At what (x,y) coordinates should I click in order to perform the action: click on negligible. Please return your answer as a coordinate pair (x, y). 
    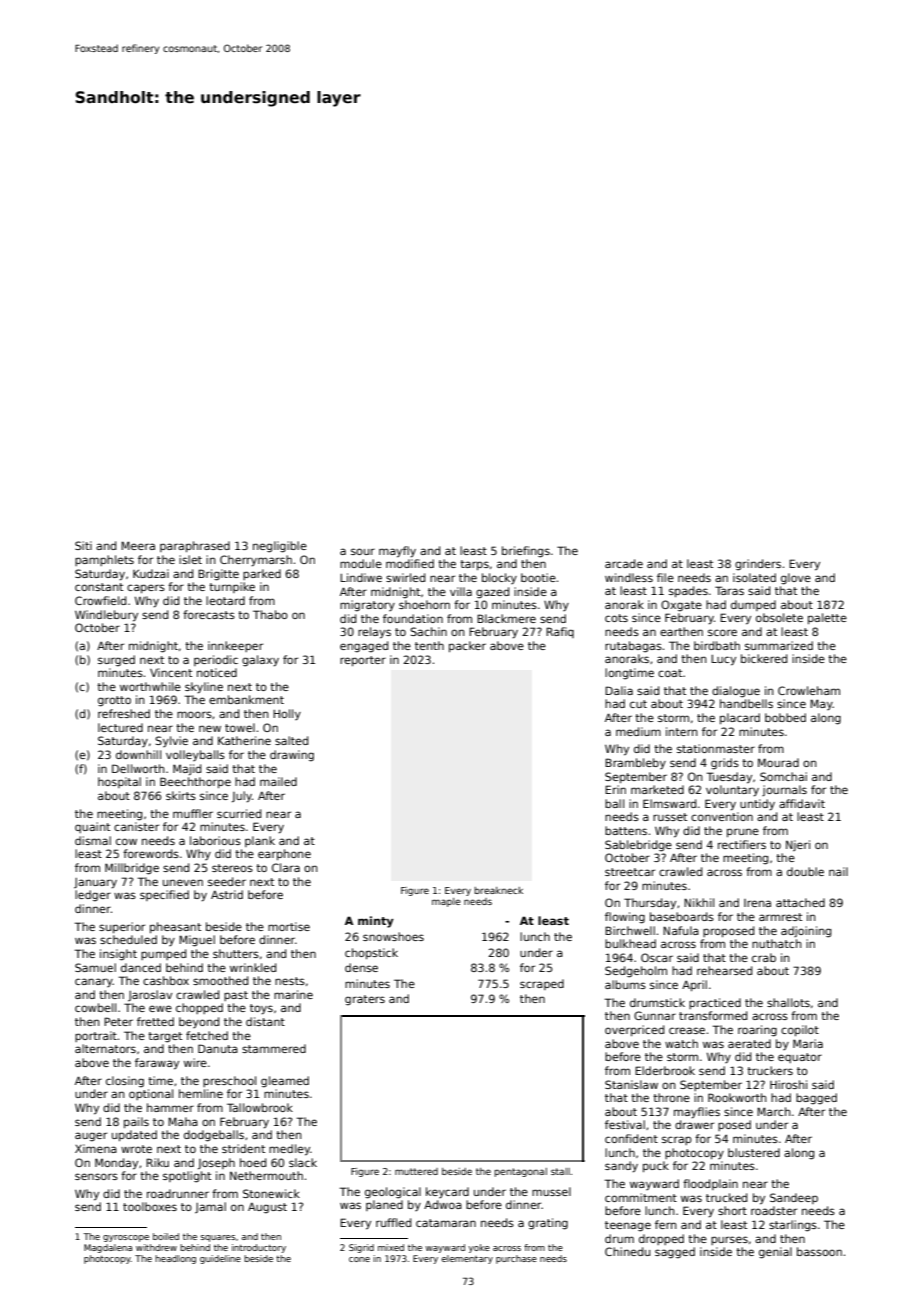
    Looking at the image, I should click on (280, 547).
